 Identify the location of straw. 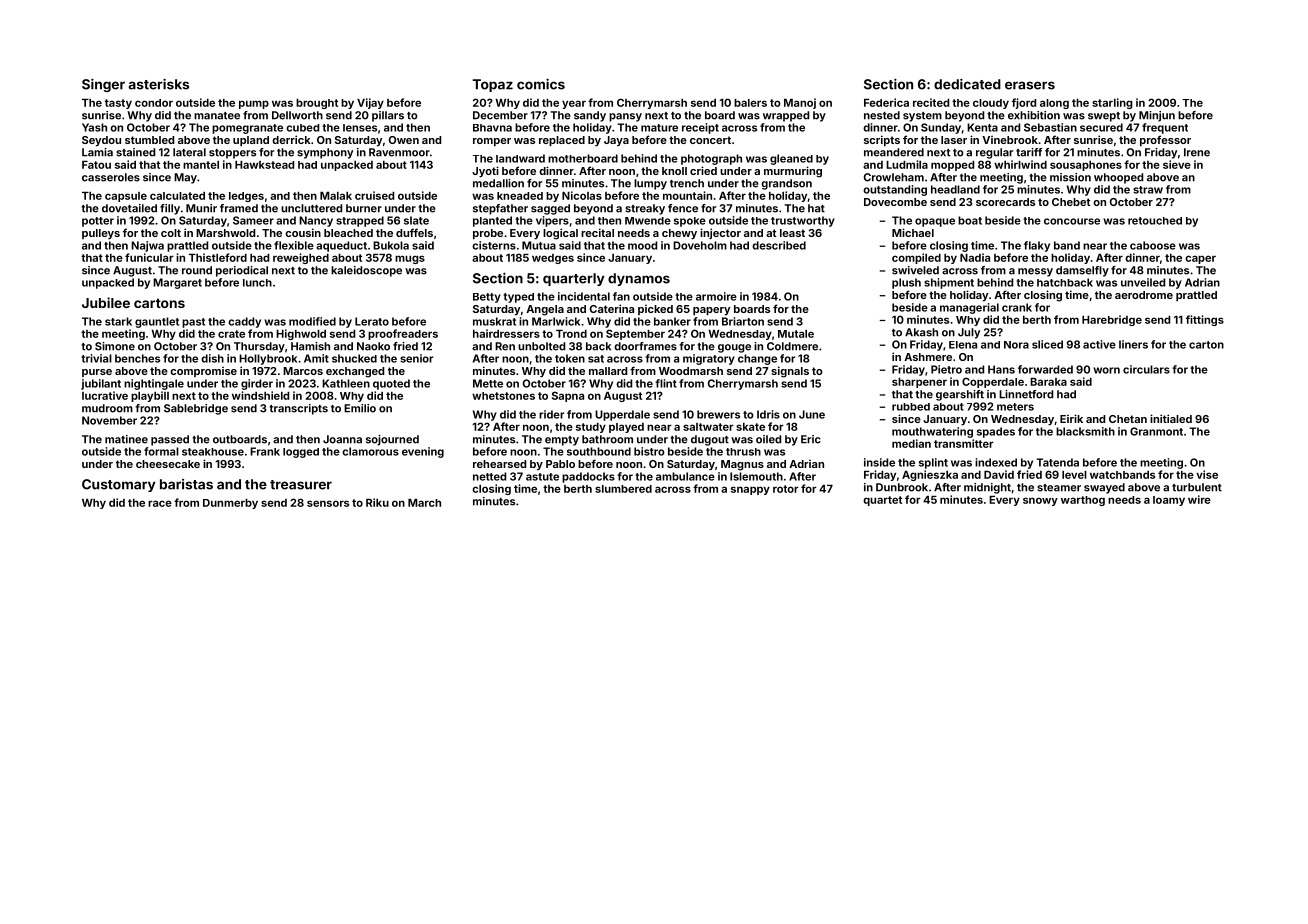
(1148, 190).
